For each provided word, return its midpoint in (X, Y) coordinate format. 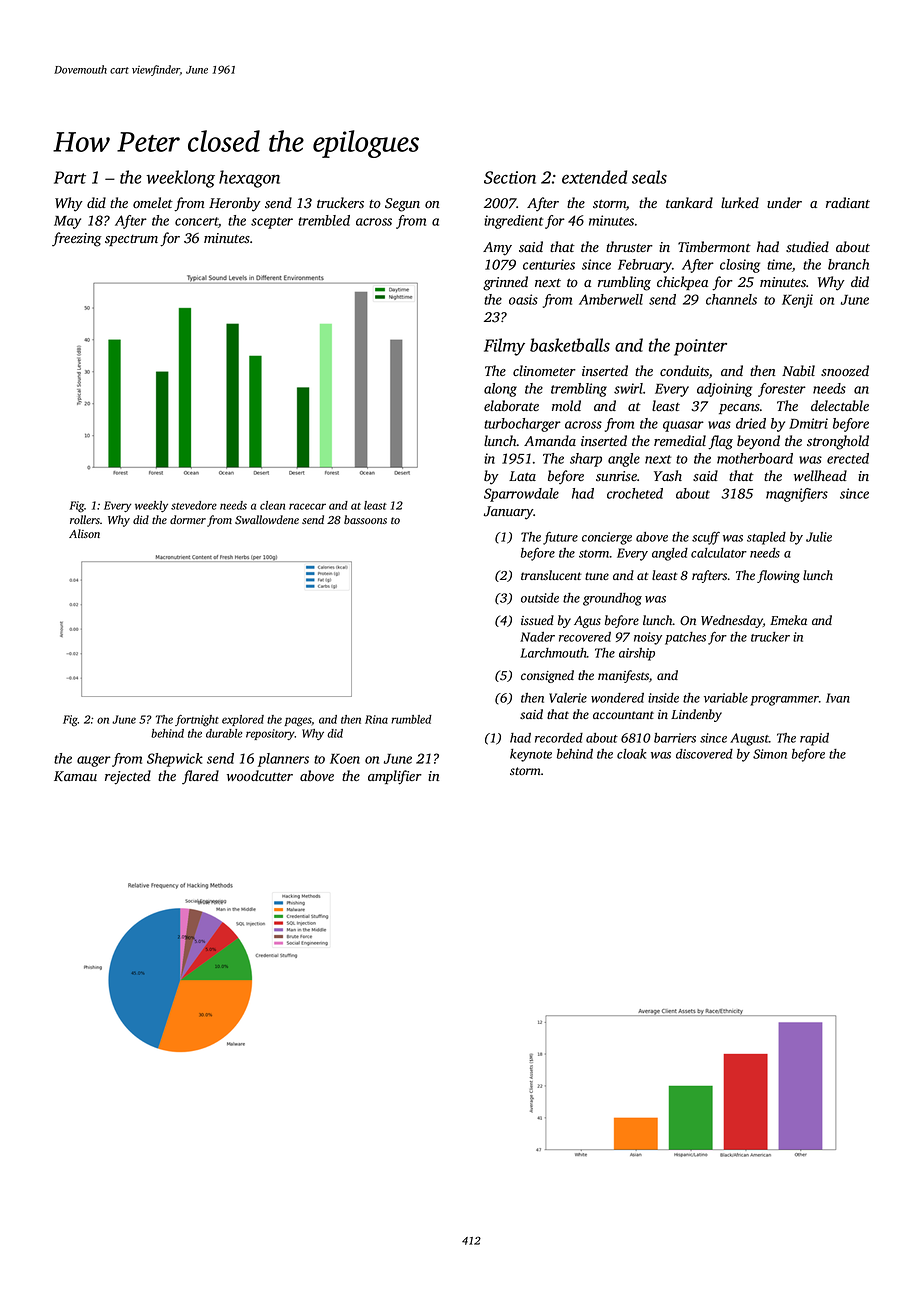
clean (272, 505)
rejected (128, 777)
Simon (770, 754)
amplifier (395, 777)
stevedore (194, 505)
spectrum (131, 240)
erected (848, 458)
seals (649, 177)
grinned (505, 283)
